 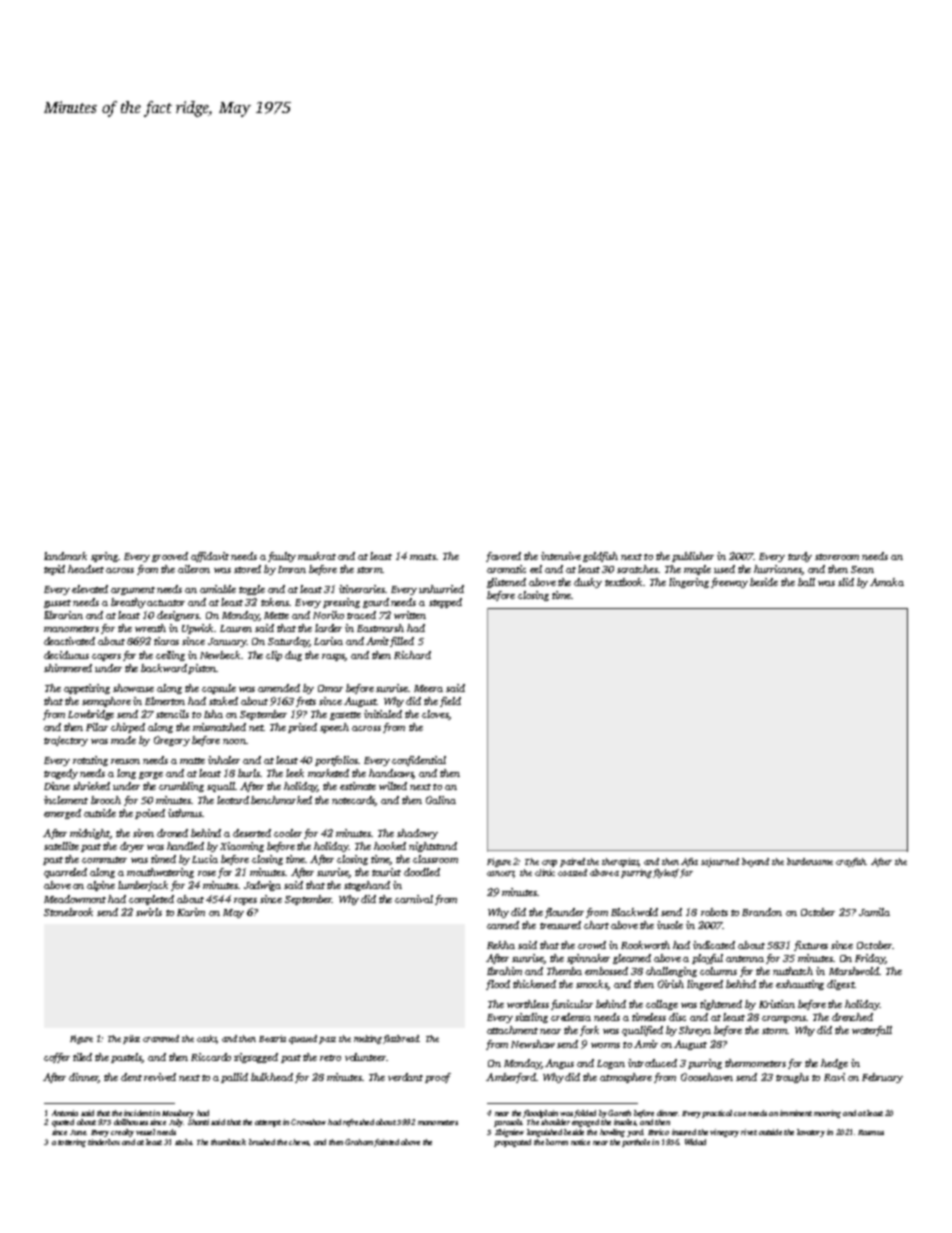 What do you see at coordinates (846, 582) in the document?
I see `slid` at bounding box center [846, 582].
